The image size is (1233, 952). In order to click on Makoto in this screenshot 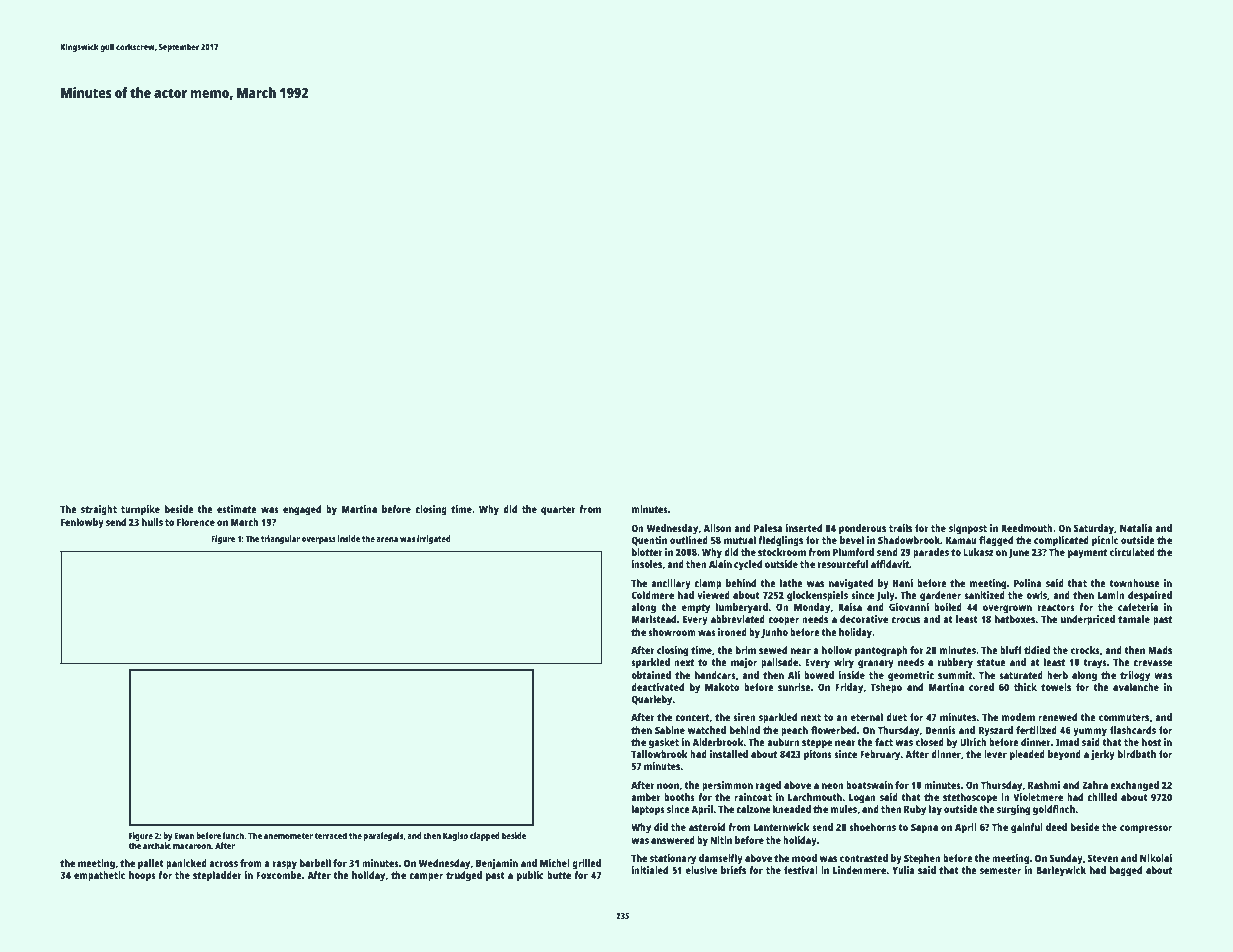, I will do `click(722, 687)`.
